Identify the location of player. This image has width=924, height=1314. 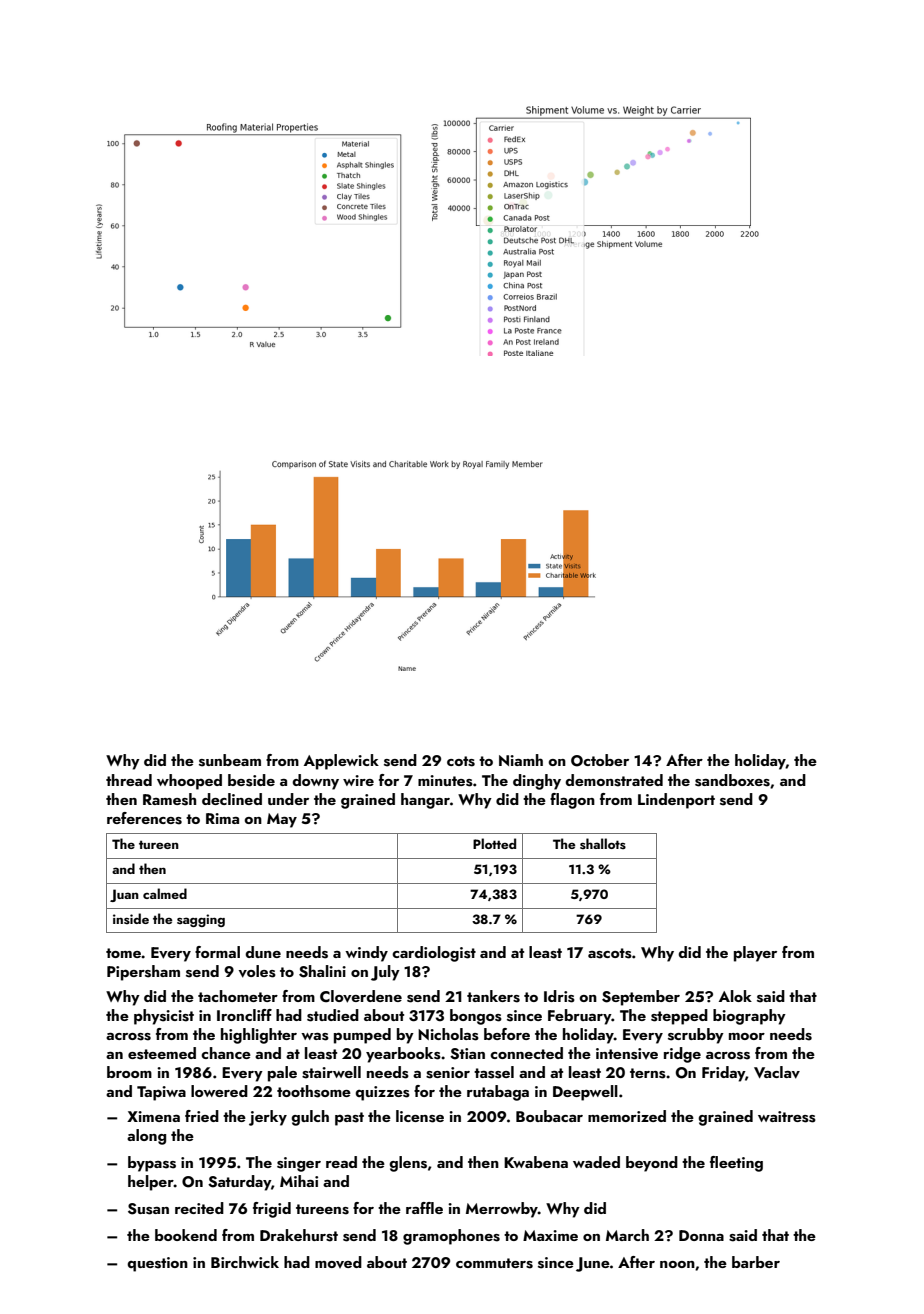
(755, 954).
